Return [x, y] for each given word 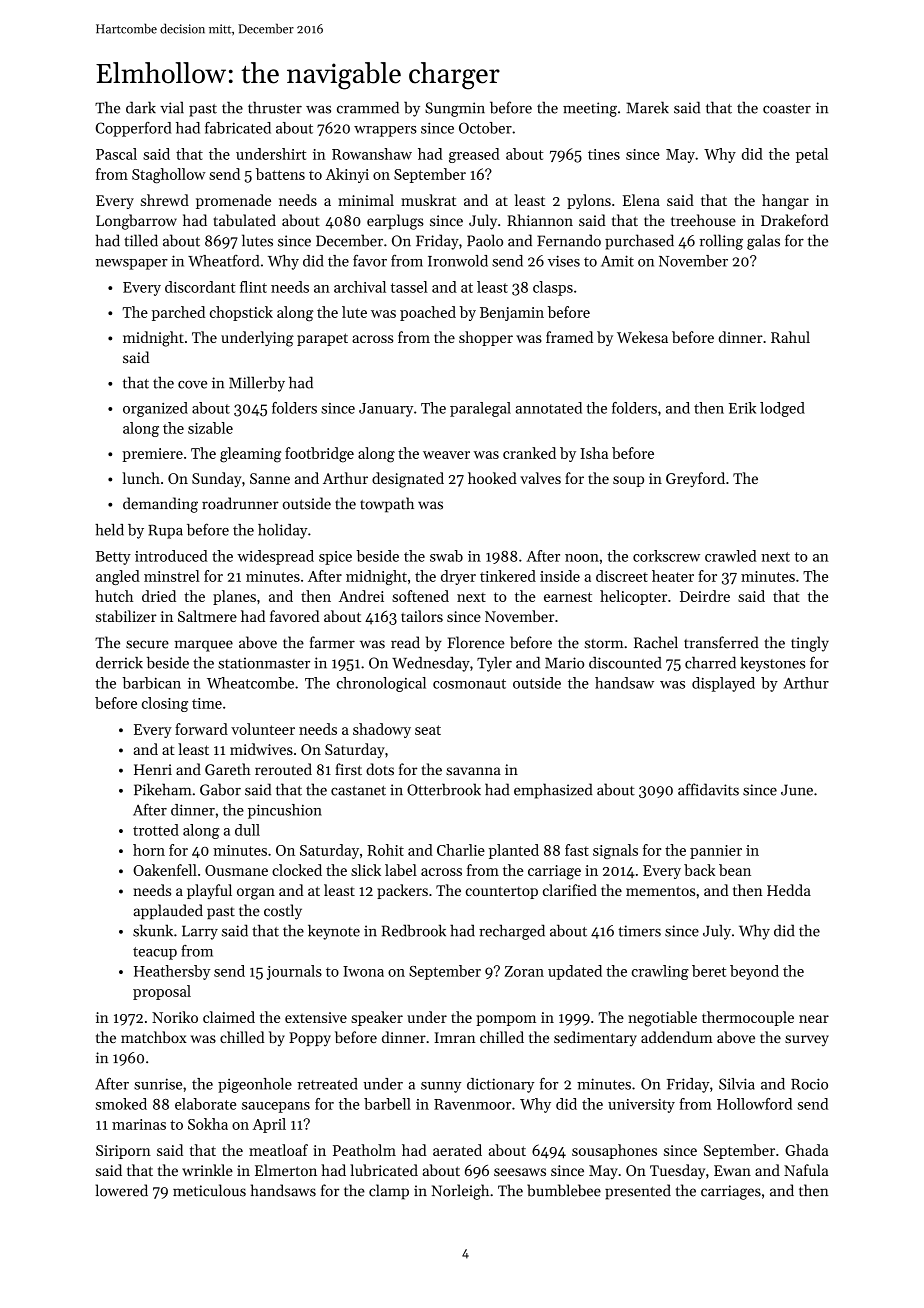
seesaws [520, 1172]
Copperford [133, 129]
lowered [122, 1190]
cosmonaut [469, 684]
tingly [810, 644]
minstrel [172, 576]
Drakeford [794, 220]
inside [560, 576]
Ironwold [458, 261]
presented [638, 1192]
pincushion [285, 811]
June [797, 790]
